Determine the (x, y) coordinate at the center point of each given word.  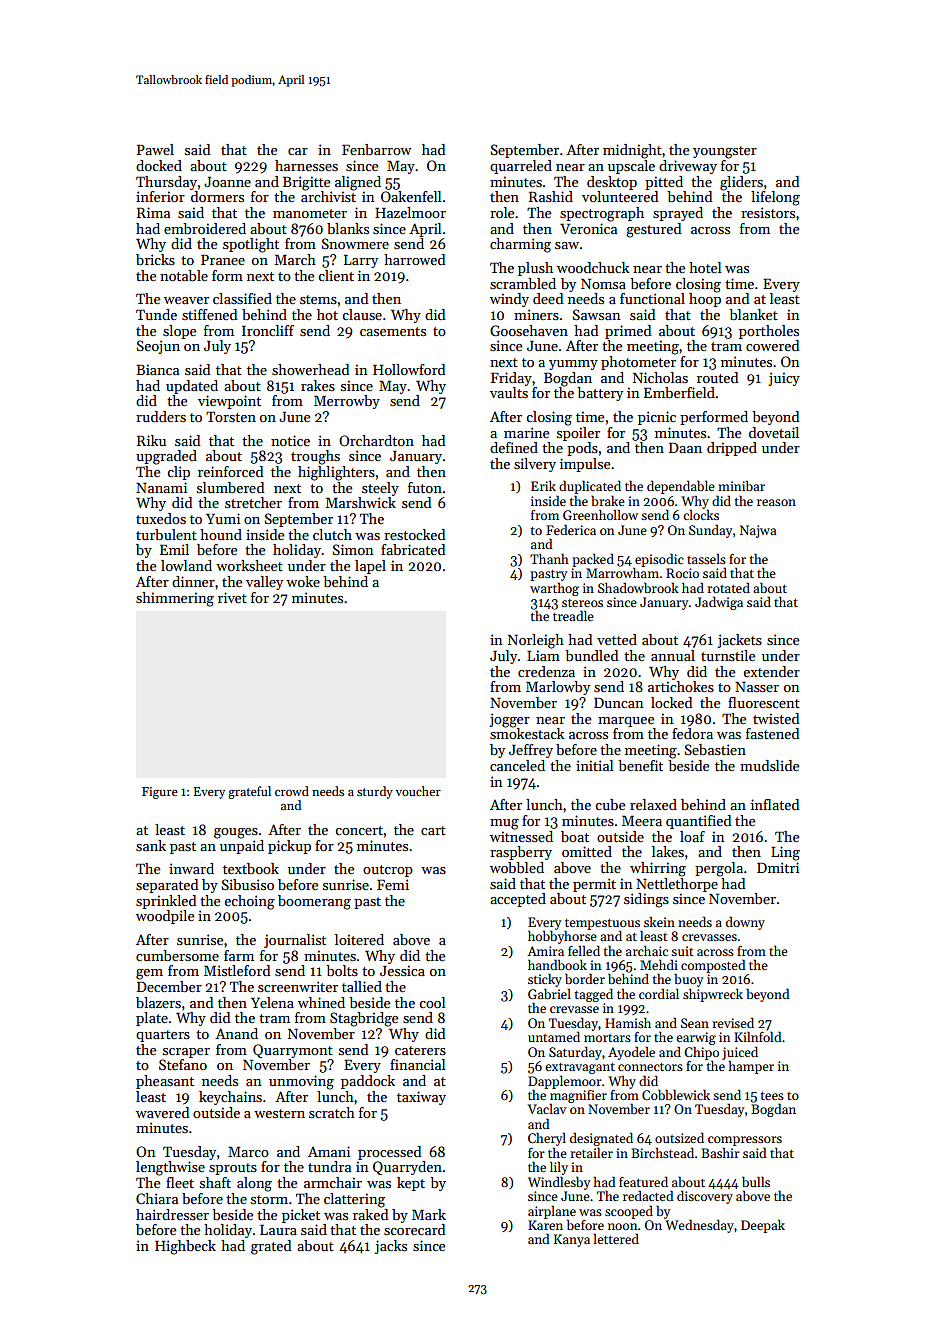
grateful (249, 792)
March (295, 259)
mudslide (769, 765)
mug (504, 824)
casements (393, 331)
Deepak (763, 1226)
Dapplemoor (565, 1082)
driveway (688, 167)
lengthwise (170, 1168)
